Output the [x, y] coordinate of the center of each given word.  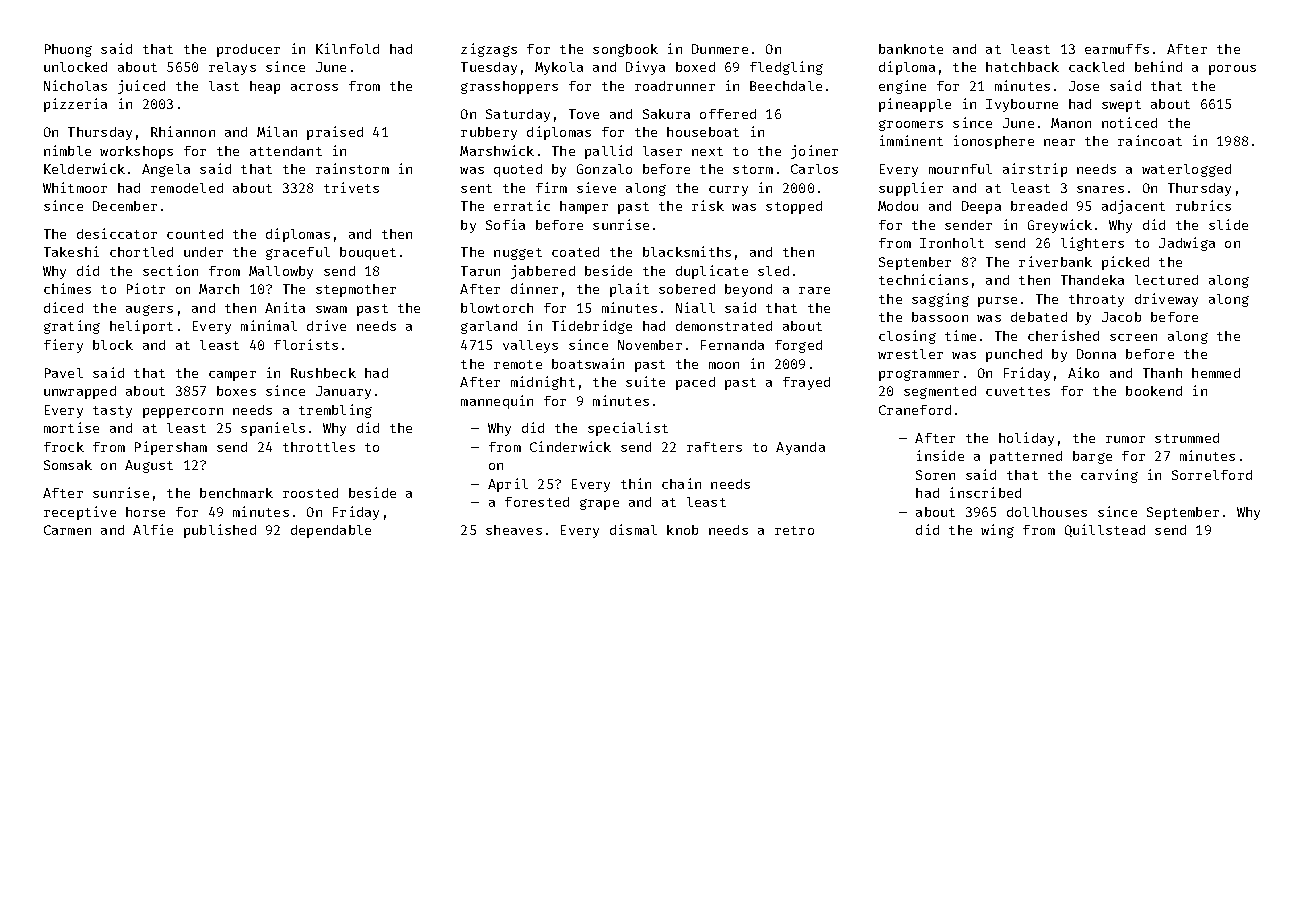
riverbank [1055, 261]
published [220, 531]
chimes [67, 288]
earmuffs [1117, 49]
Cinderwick [570, 446]
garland [489, 327]
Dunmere [720, 49]
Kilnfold [347, 48]
